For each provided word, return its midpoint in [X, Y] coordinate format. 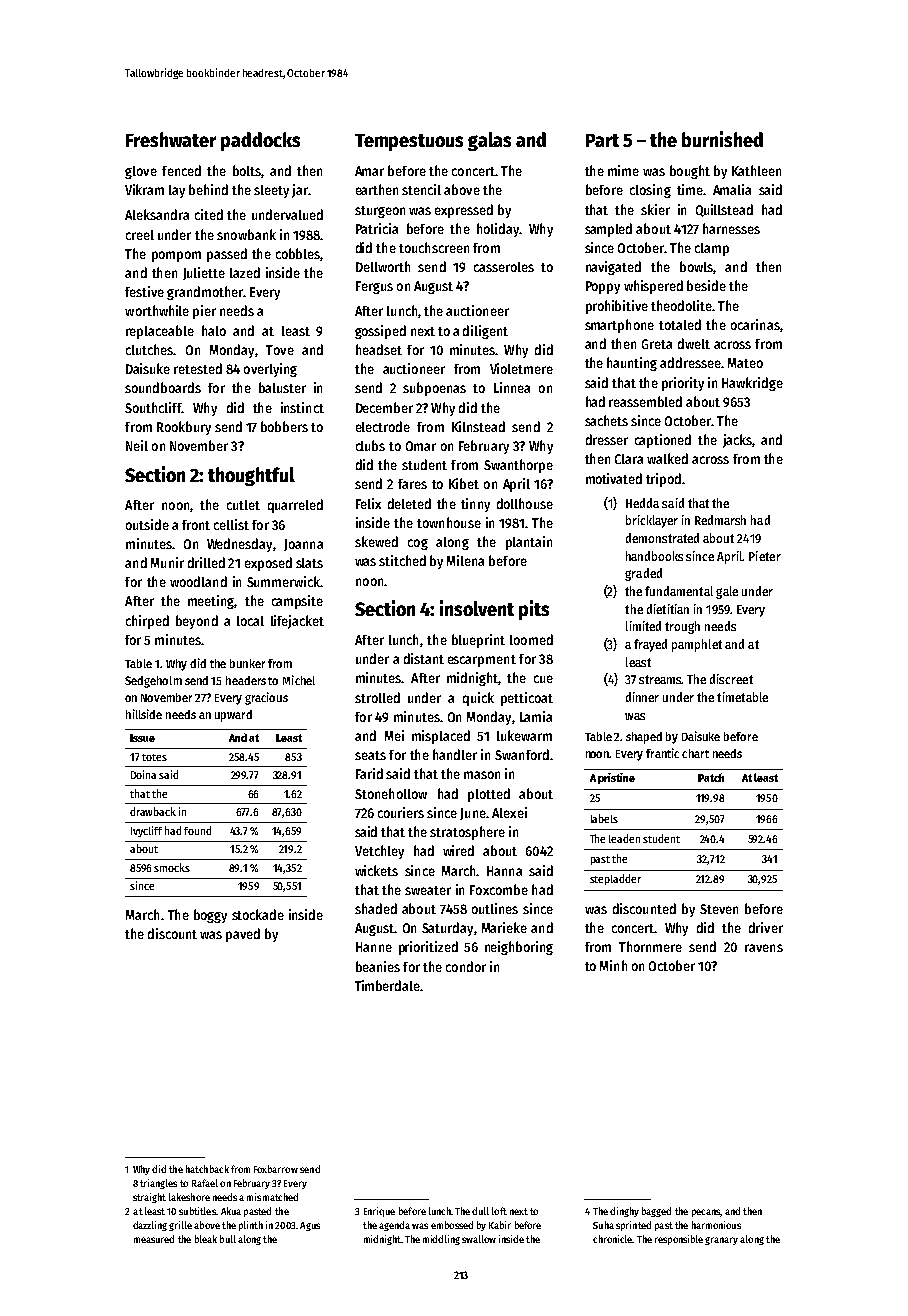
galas [489, 141]
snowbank [246, 234]
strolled [377, 697]
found [197, 830]
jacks [737, 441]
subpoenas [434, 389]
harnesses [731, 228]
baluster [282, 387]
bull [228, 1239]
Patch [711, 777]
